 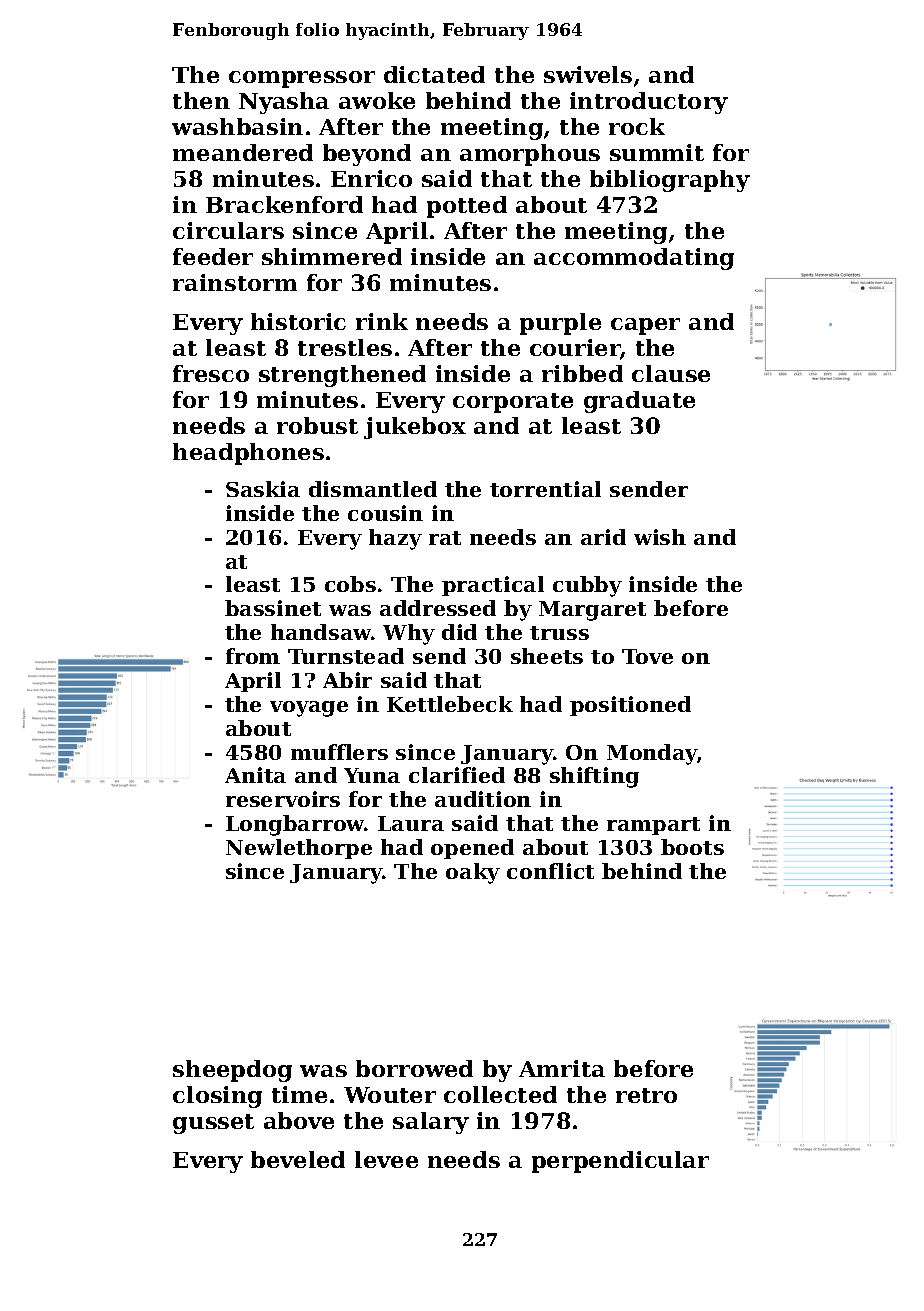 What do you see at coordinates (670, 181) in the screenshot?
I see `bibliography` at bounding box center [670, 181].
